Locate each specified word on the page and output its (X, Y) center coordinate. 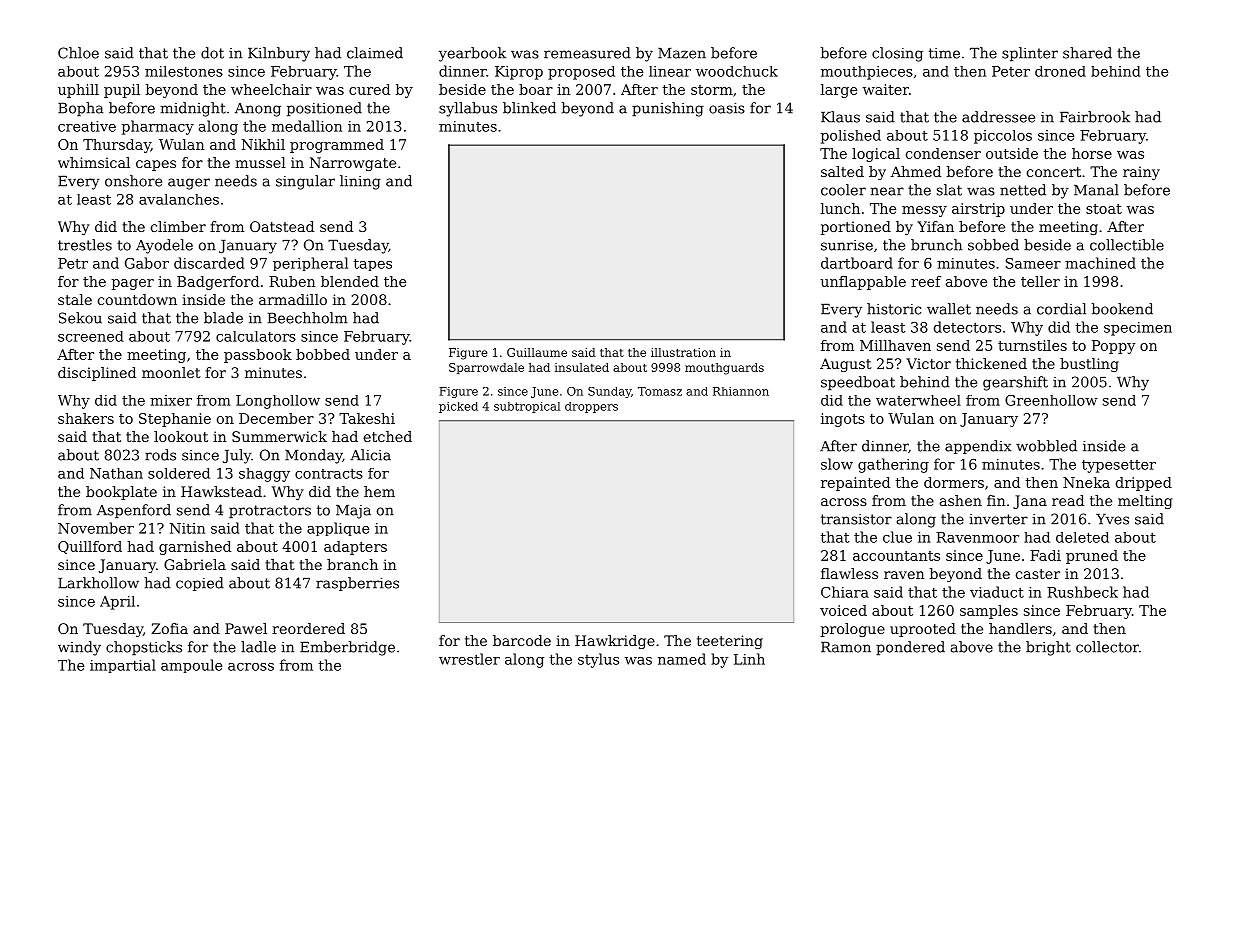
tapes (373, 264)
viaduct (997, 592)
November (96, 528)
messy (924, 211)
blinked (529, 108)
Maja (353, 512)
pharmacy (158, 127)
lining (360, 182)
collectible (1127, 245)
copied (200, 584)
